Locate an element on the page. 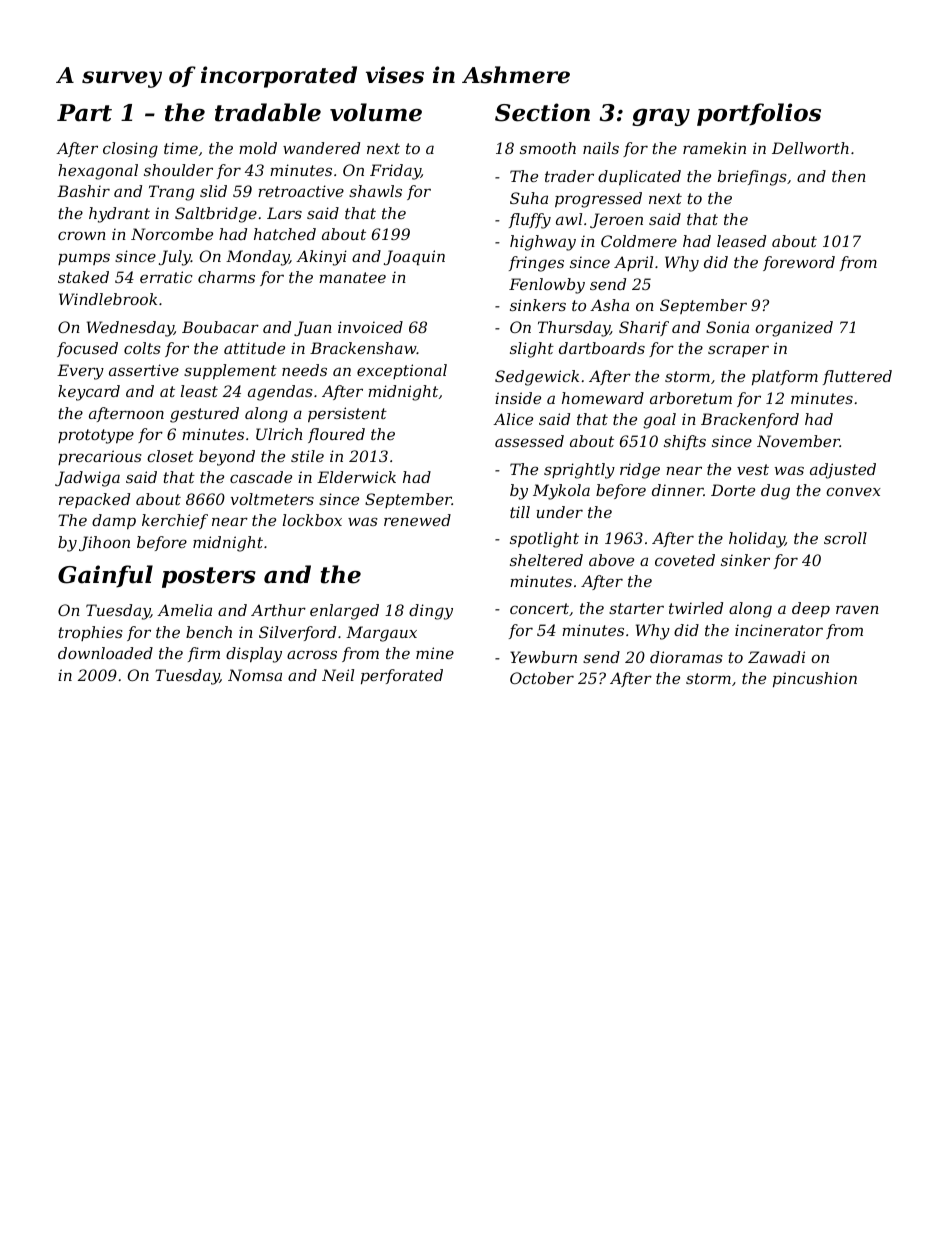 Image resolution: width=952 pixels, height=1233 pixels. Silverford is located at coordinates (297, 633).
